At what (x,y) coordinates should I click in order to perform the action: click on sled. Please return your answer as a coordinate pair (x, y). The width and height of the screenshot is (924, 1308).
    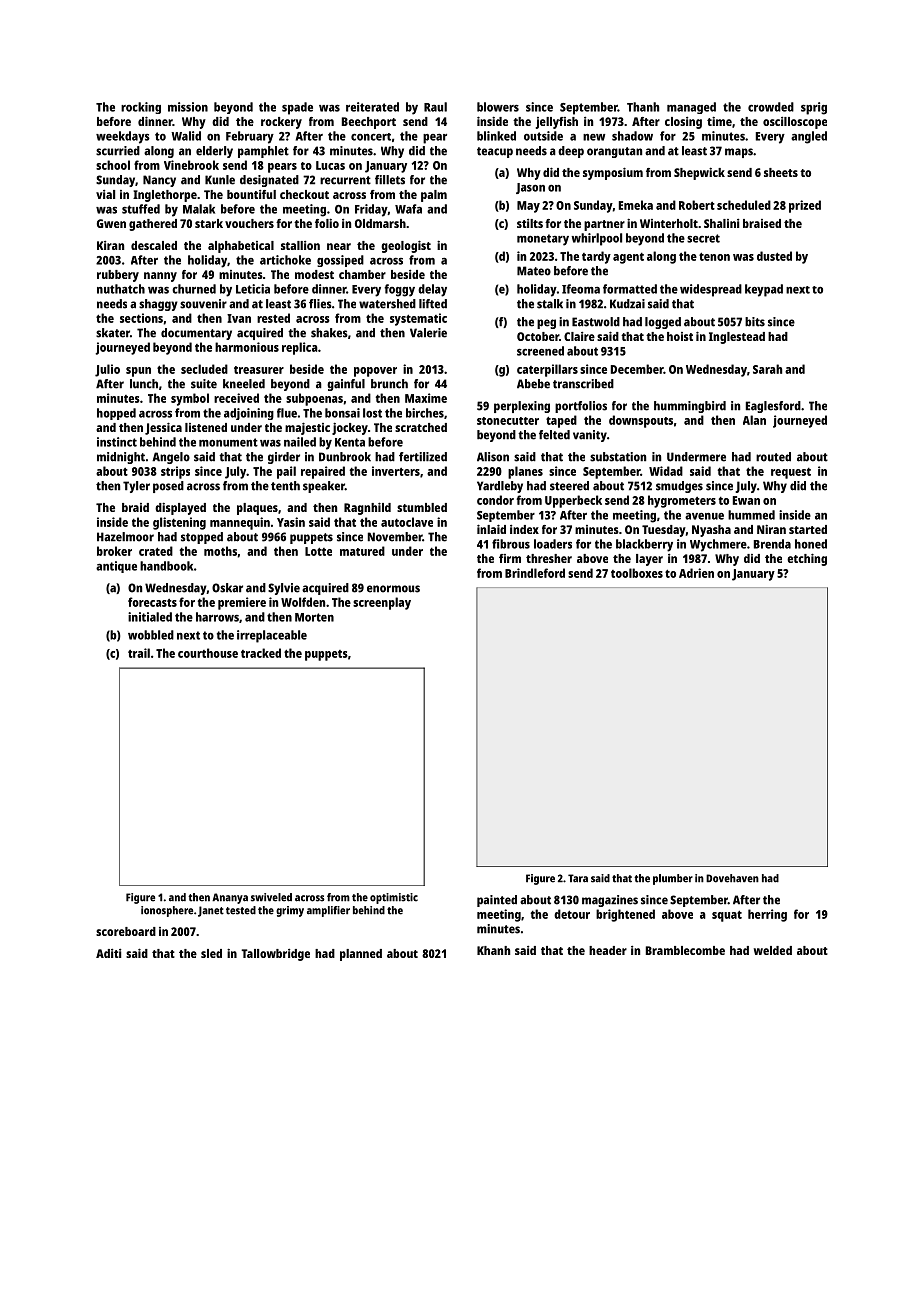
    Looking at the image, I should click on (211, 953).
